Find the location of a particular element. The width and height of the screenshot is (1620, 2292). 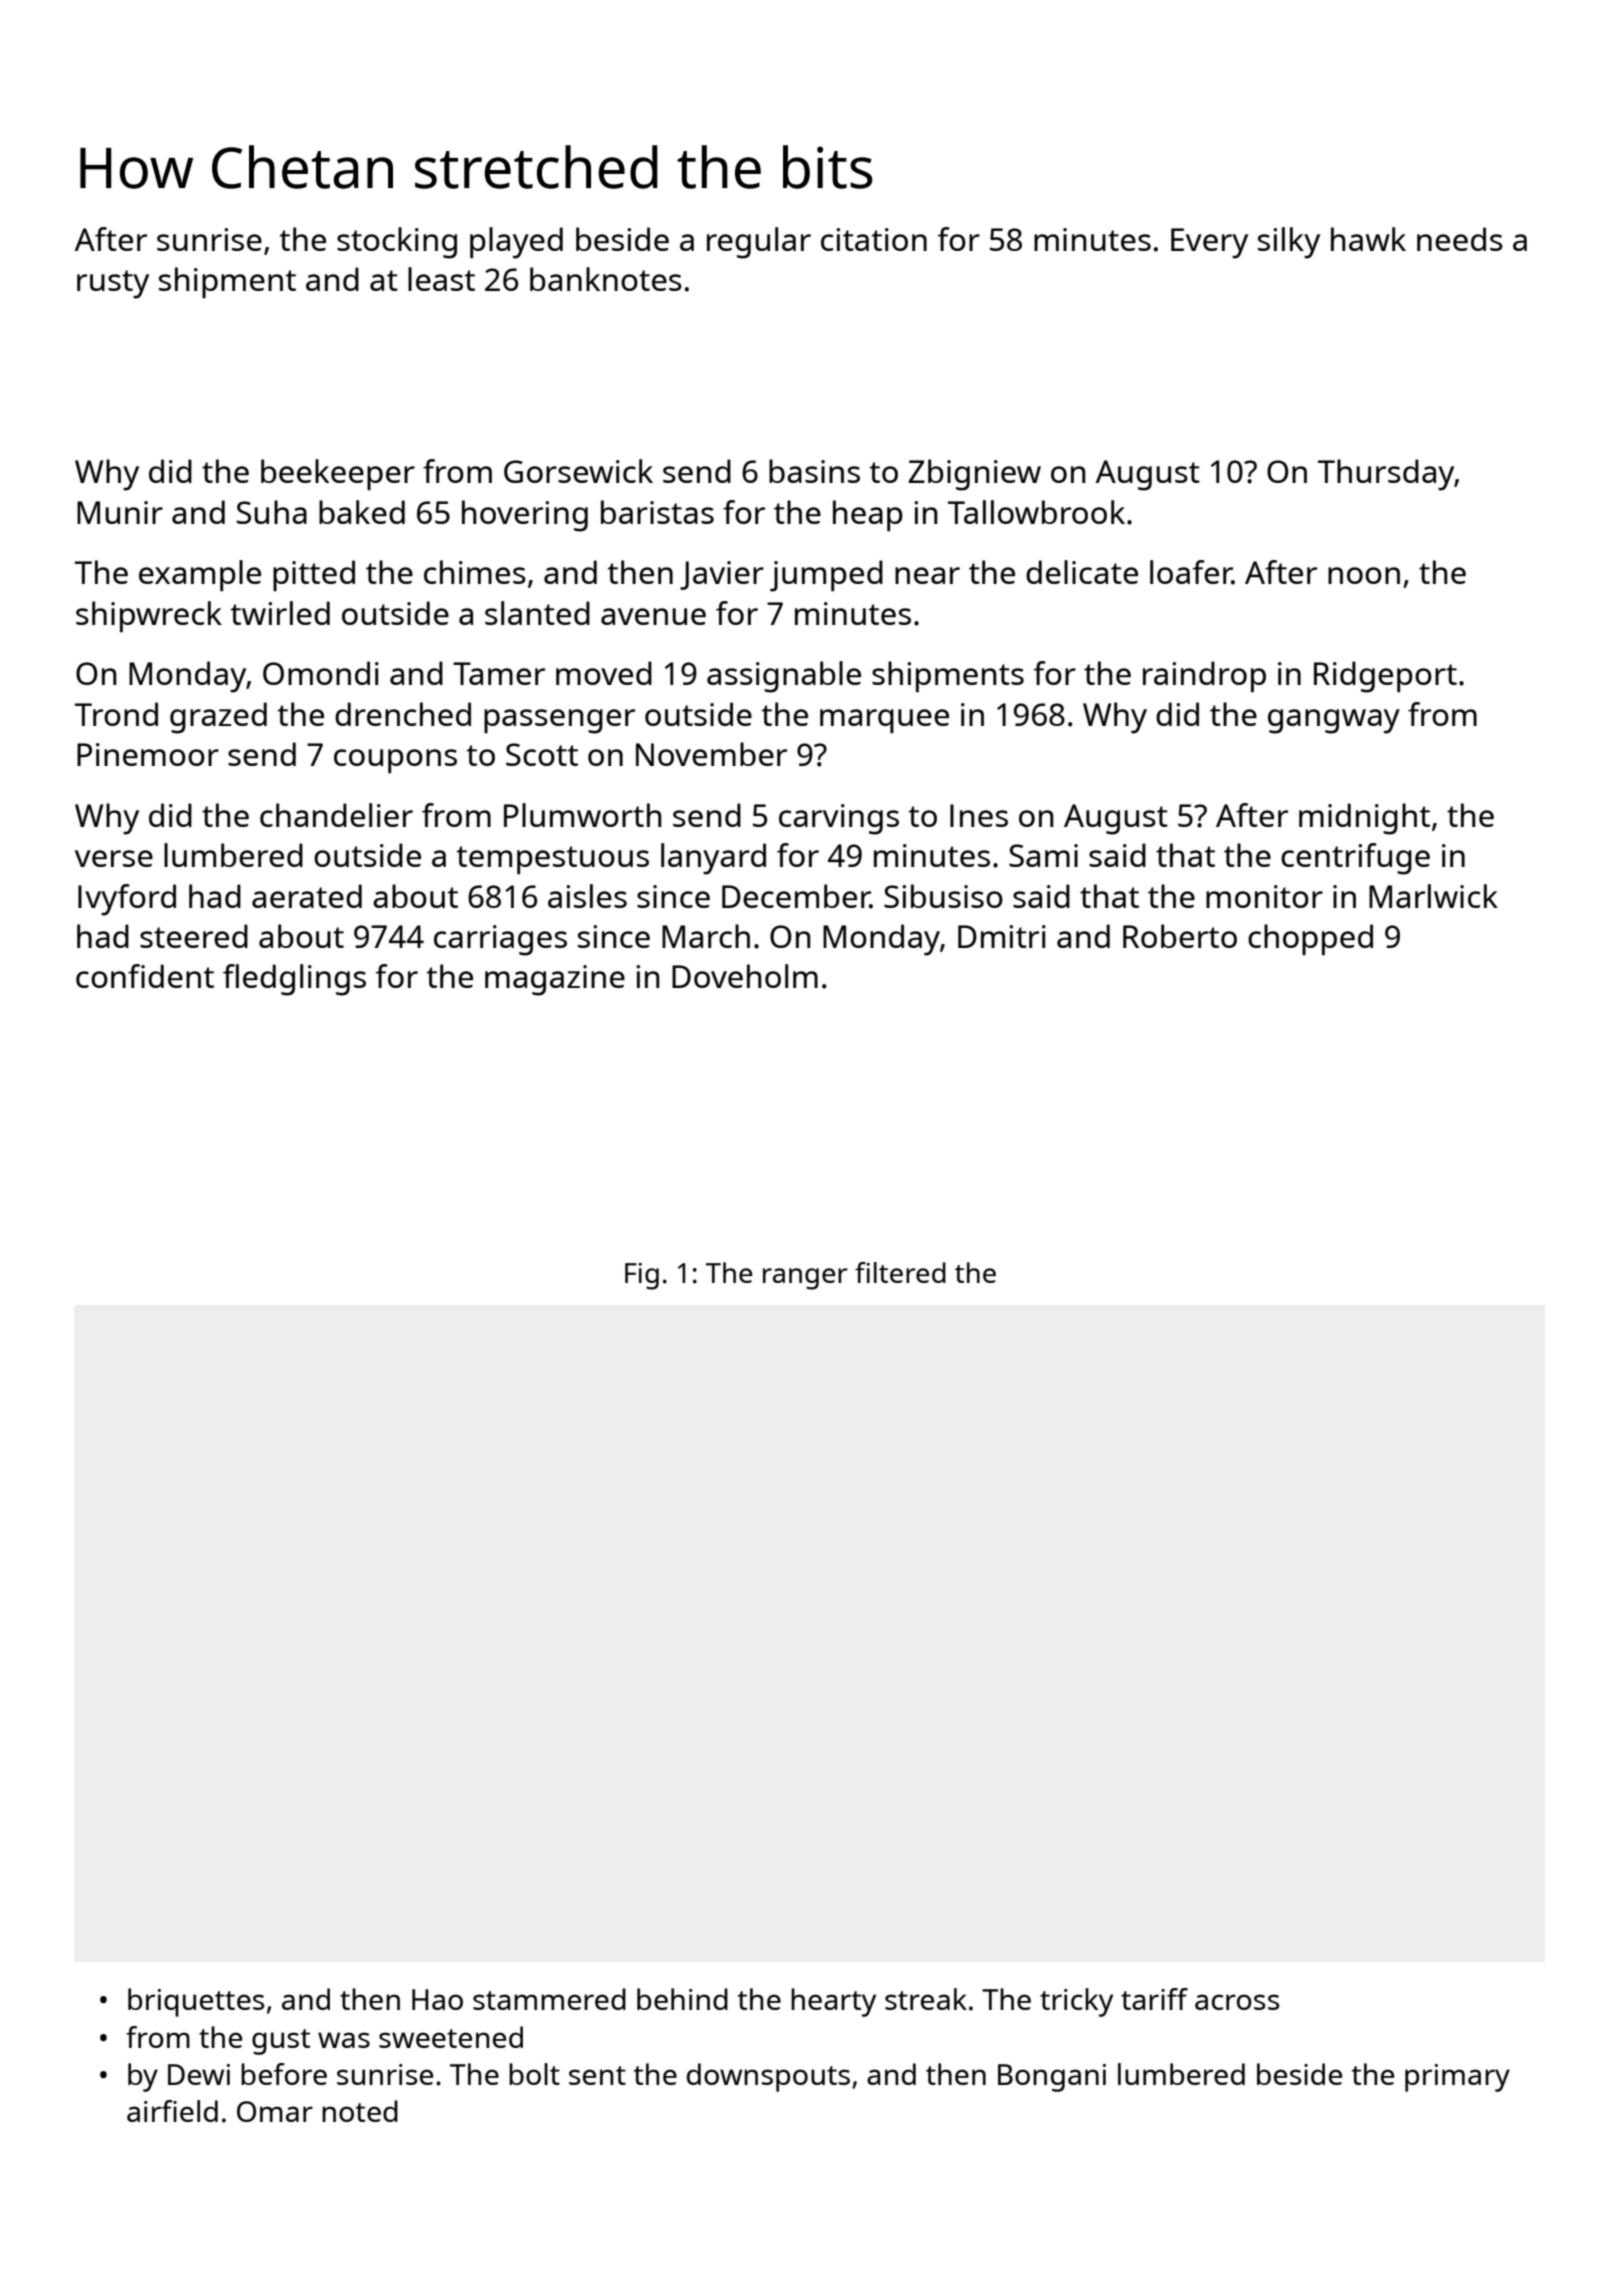

stocking is located at coordinates (397, 243).
